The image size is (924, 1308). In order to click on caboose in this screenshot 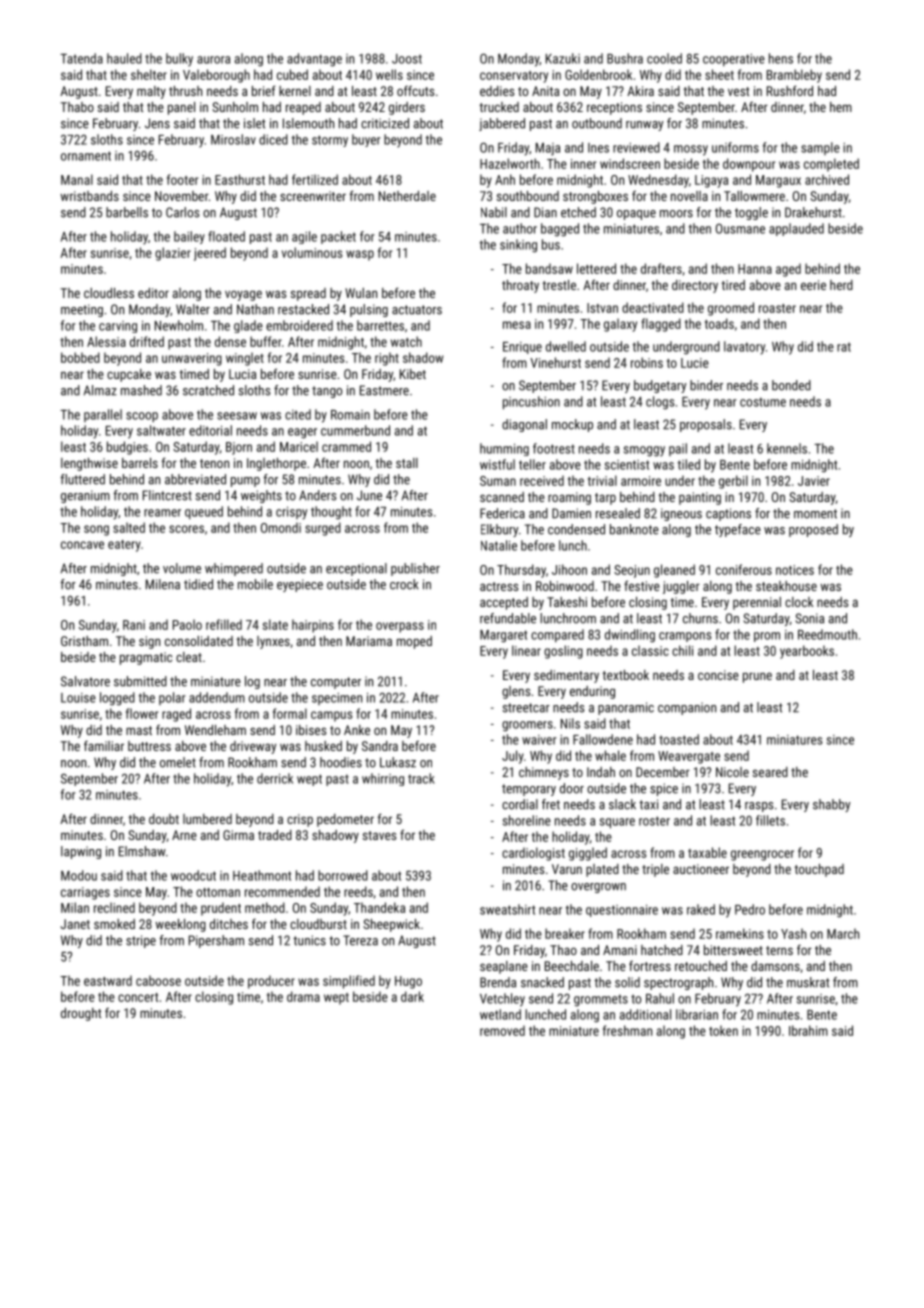, I will do `click(158, 980)`.
